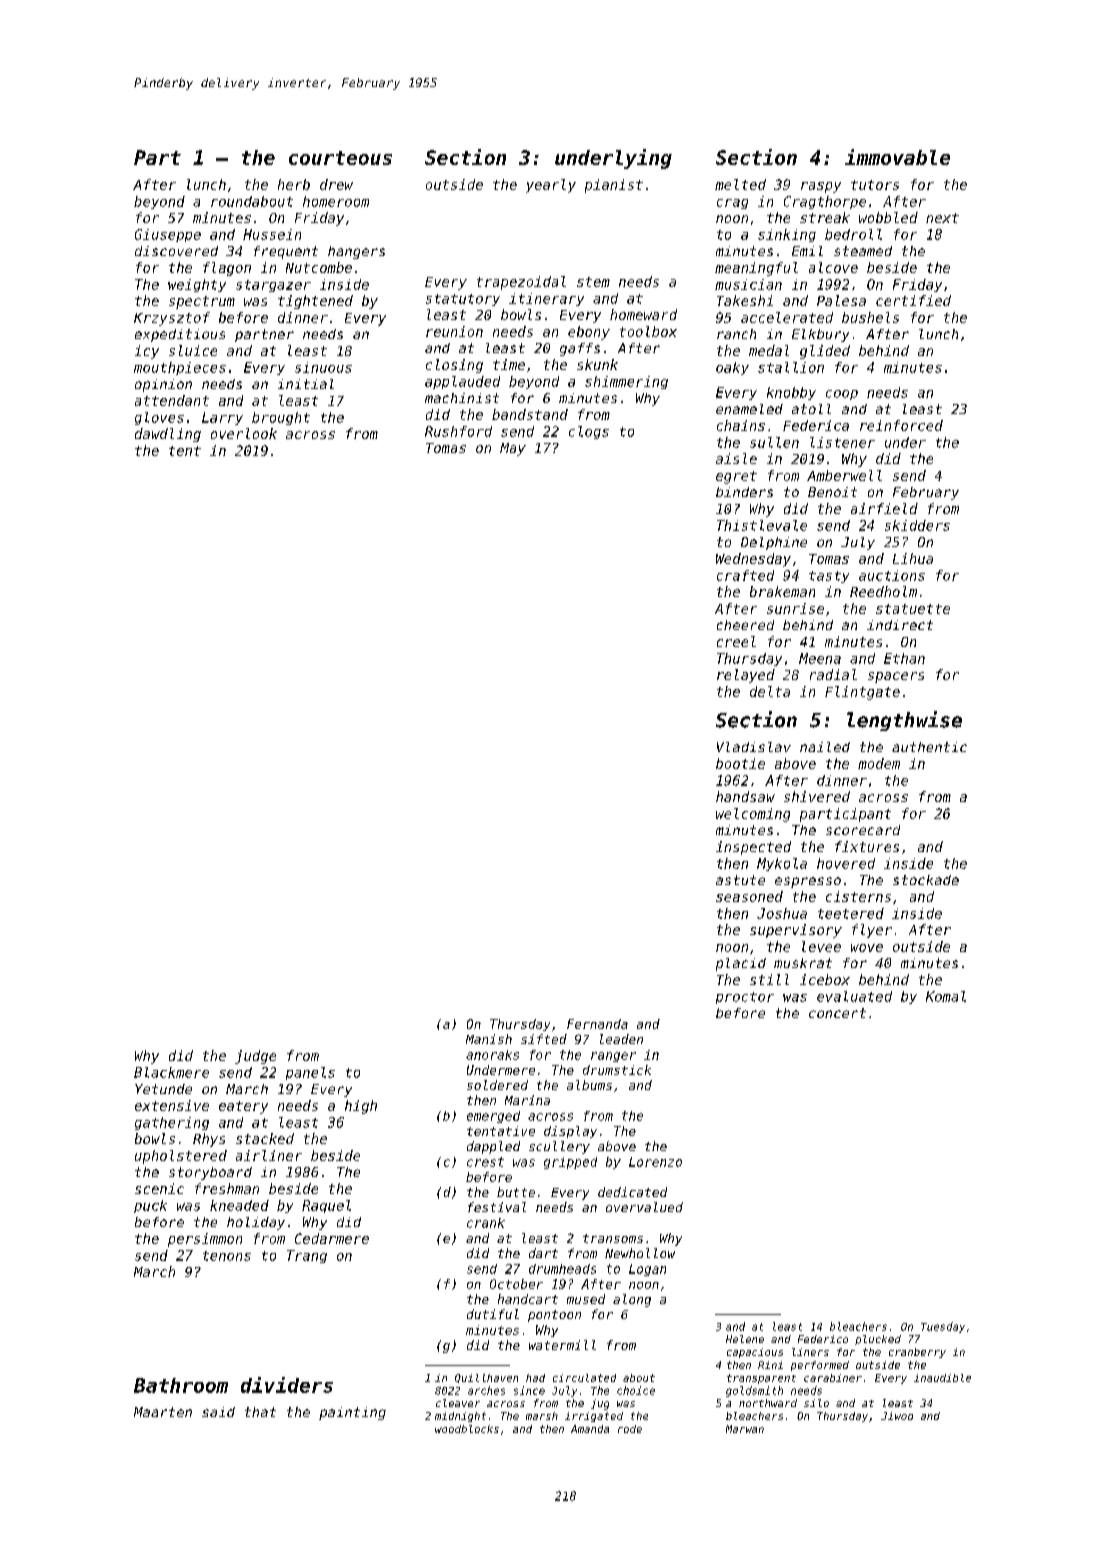  I want to click on fixtures, so click(867, 846).
